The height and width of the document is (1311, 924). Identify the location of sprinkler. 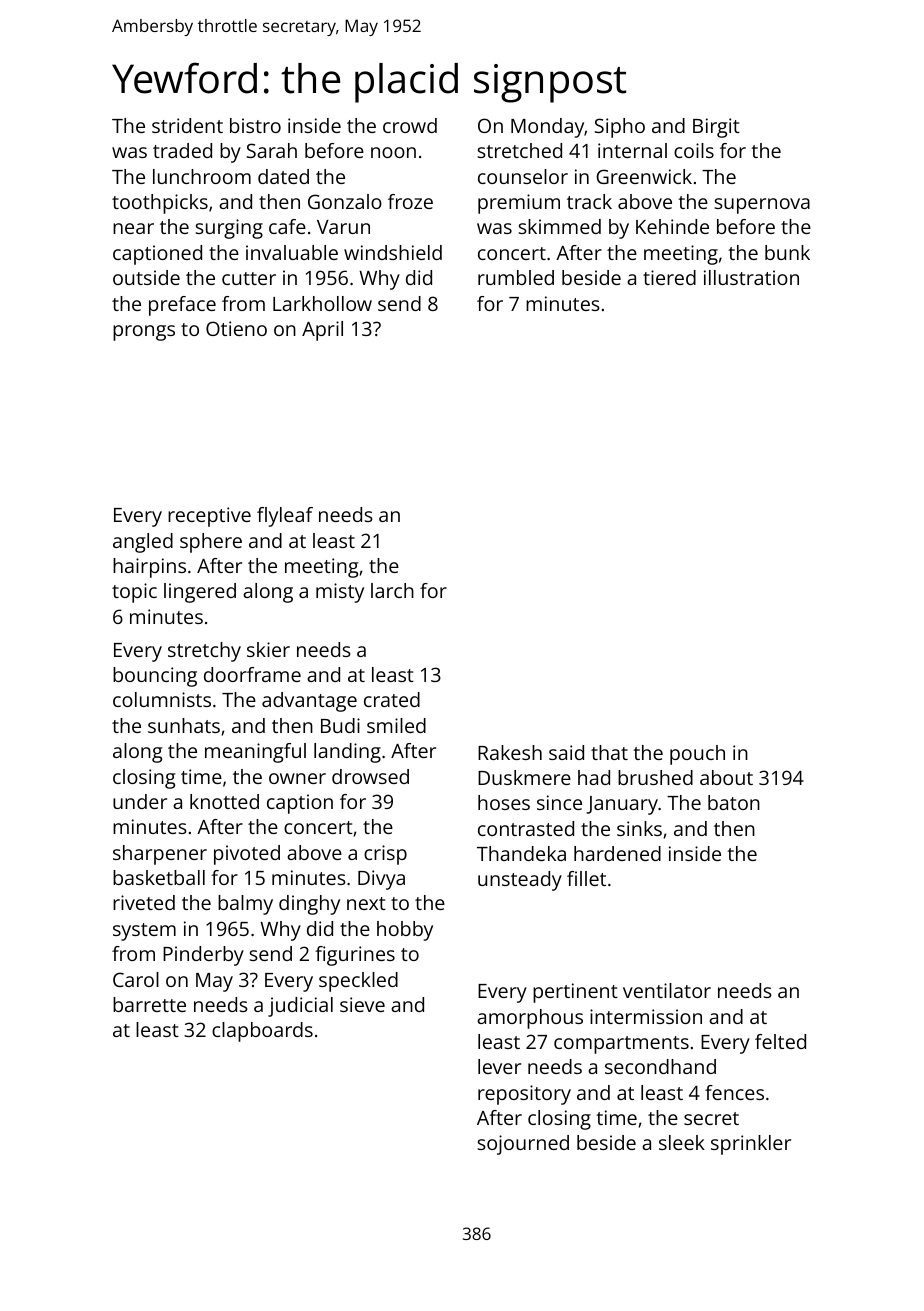
(751, 1145).
